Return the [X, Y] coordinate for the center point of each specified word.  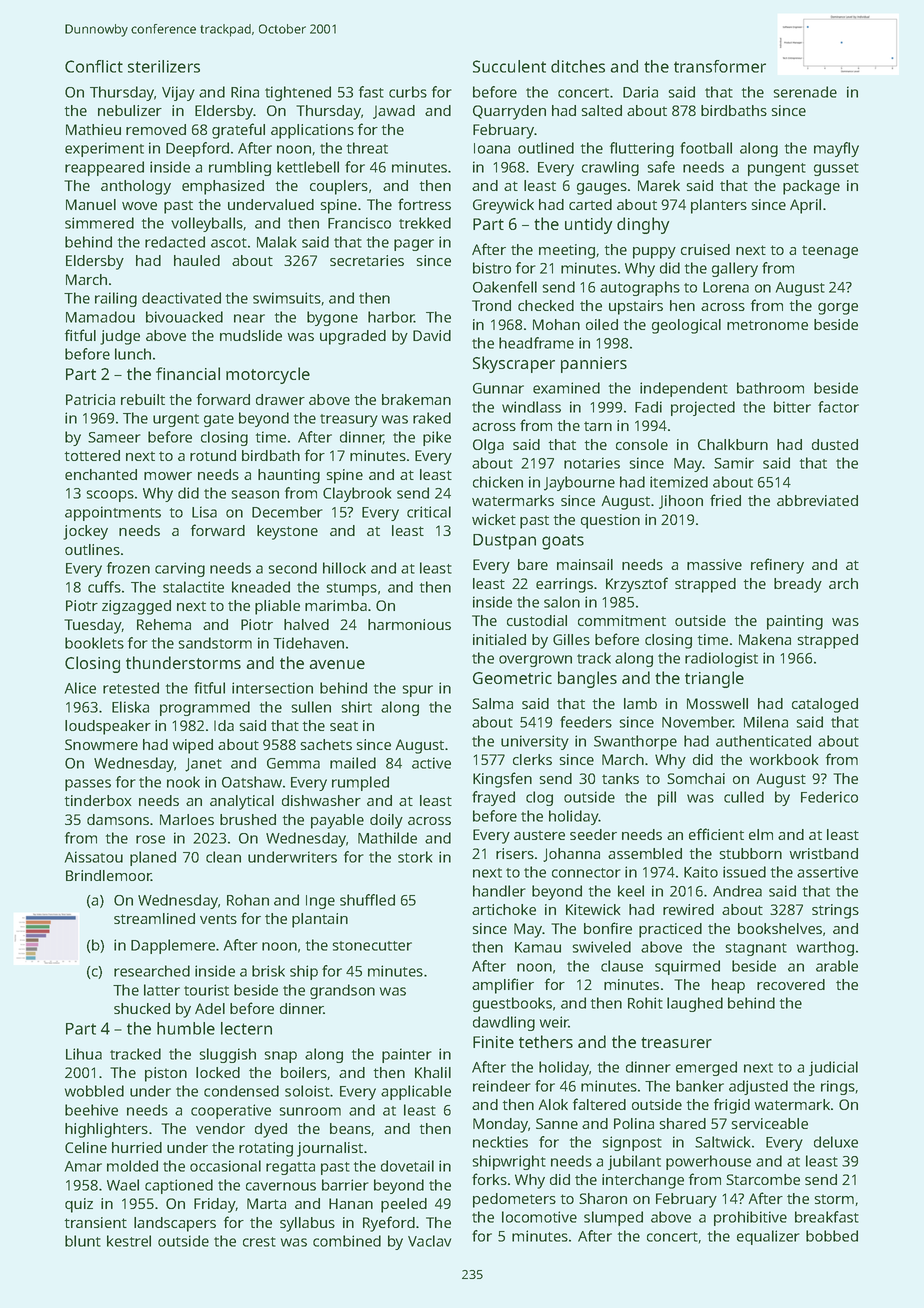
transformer [720, 66]
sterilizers [164, 66]
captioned [179, 1186]
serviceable [769, 1123]
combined [347, 1241]
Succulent [509, 66]
